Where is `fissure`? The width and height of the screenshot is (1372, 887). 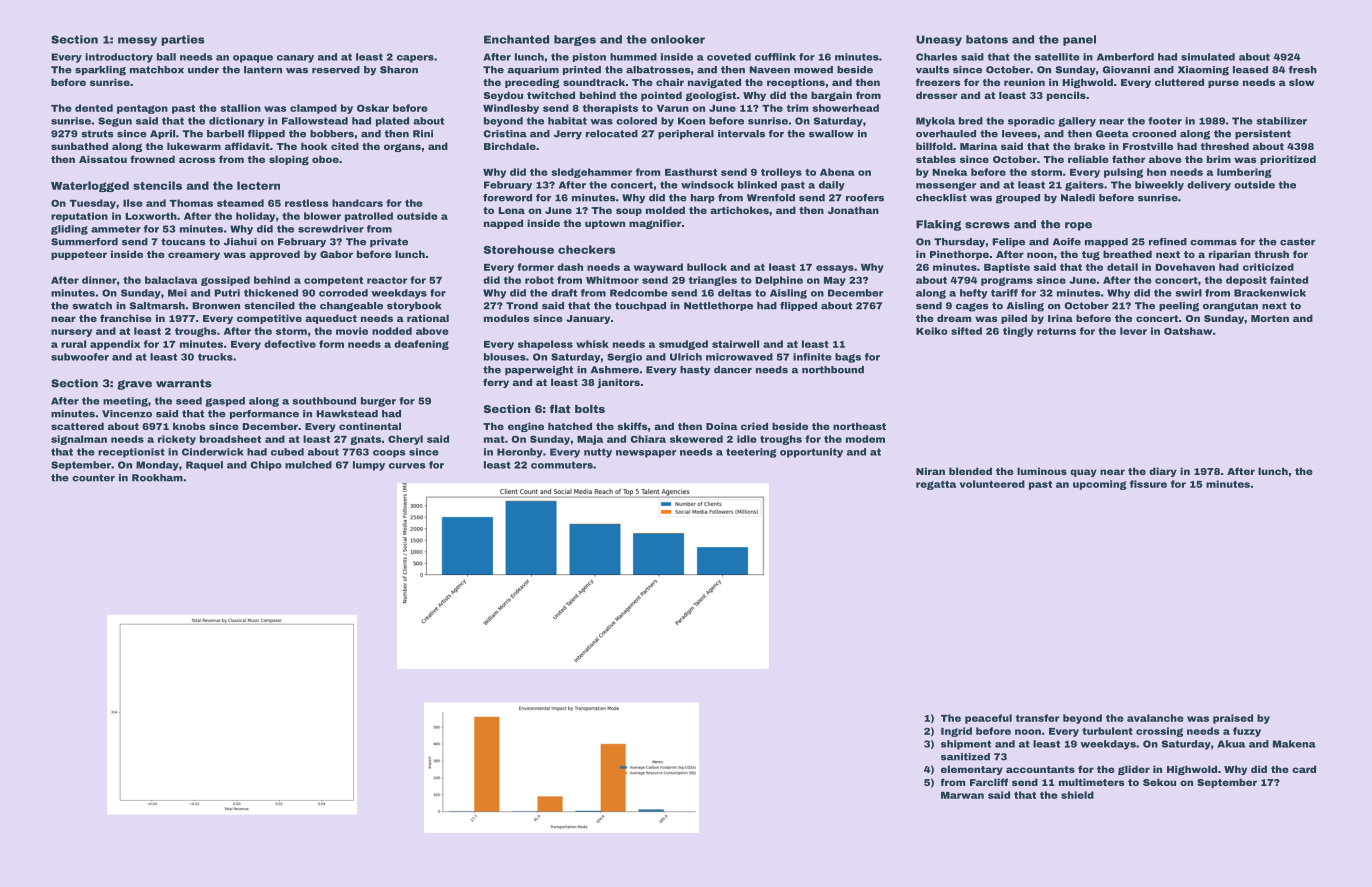 fissure is located at coordinates (1148, 484).
